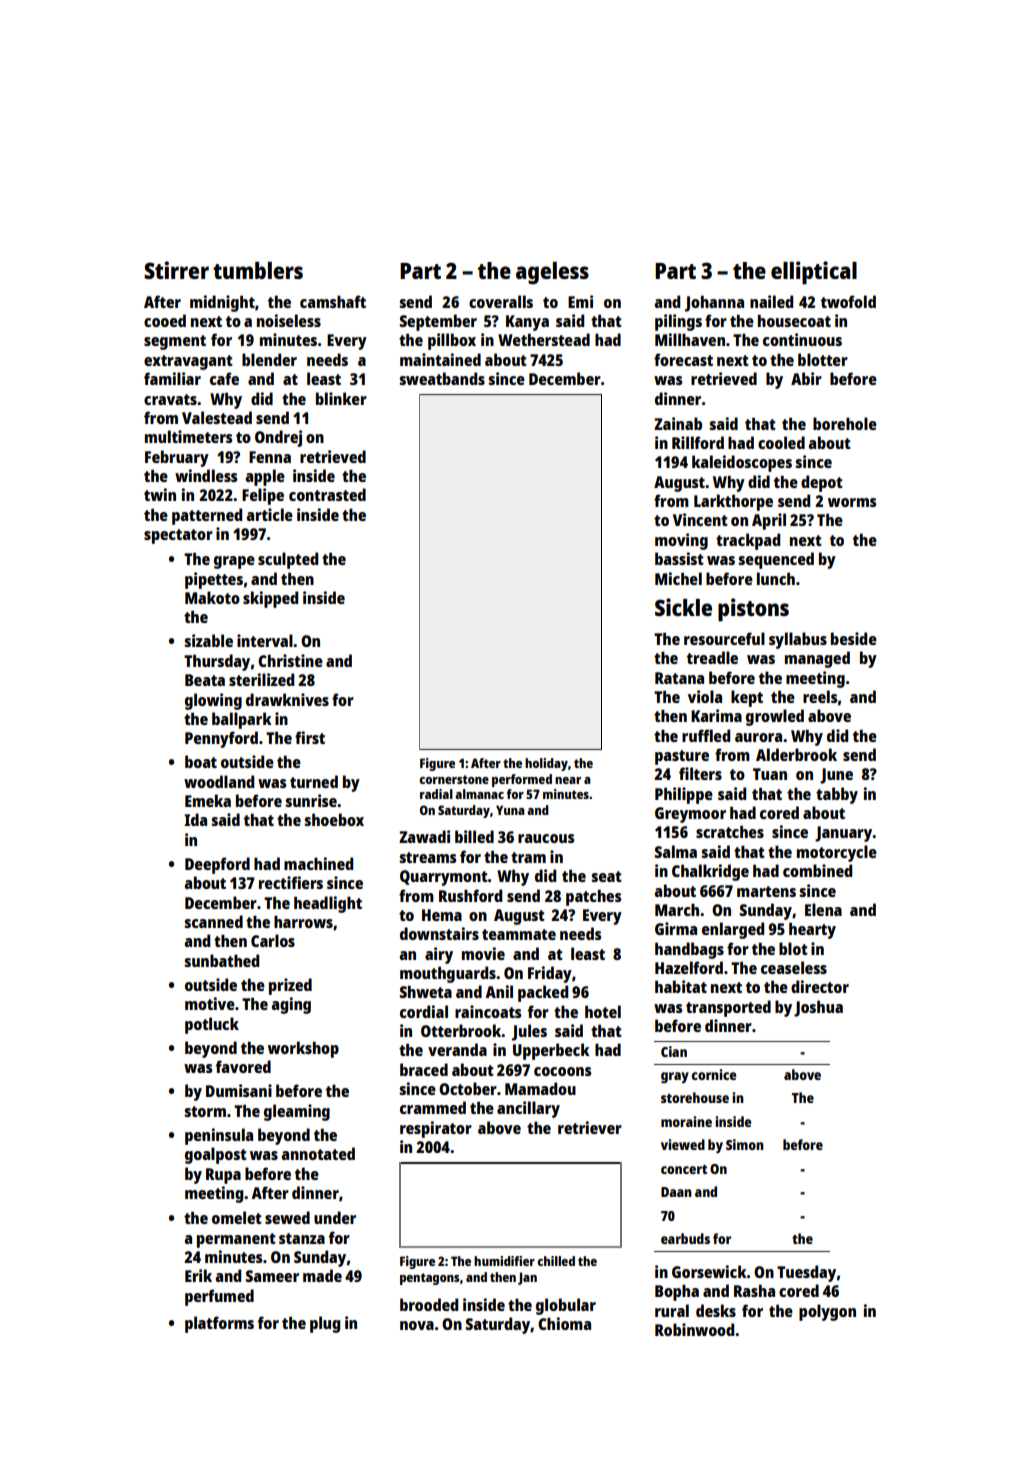 The height and width of the screenshot is (1478, 1021). What do you see at coordinates (454, 779) in the screenshot?
I see `cornerstone` at bounding box center [454, 779].
